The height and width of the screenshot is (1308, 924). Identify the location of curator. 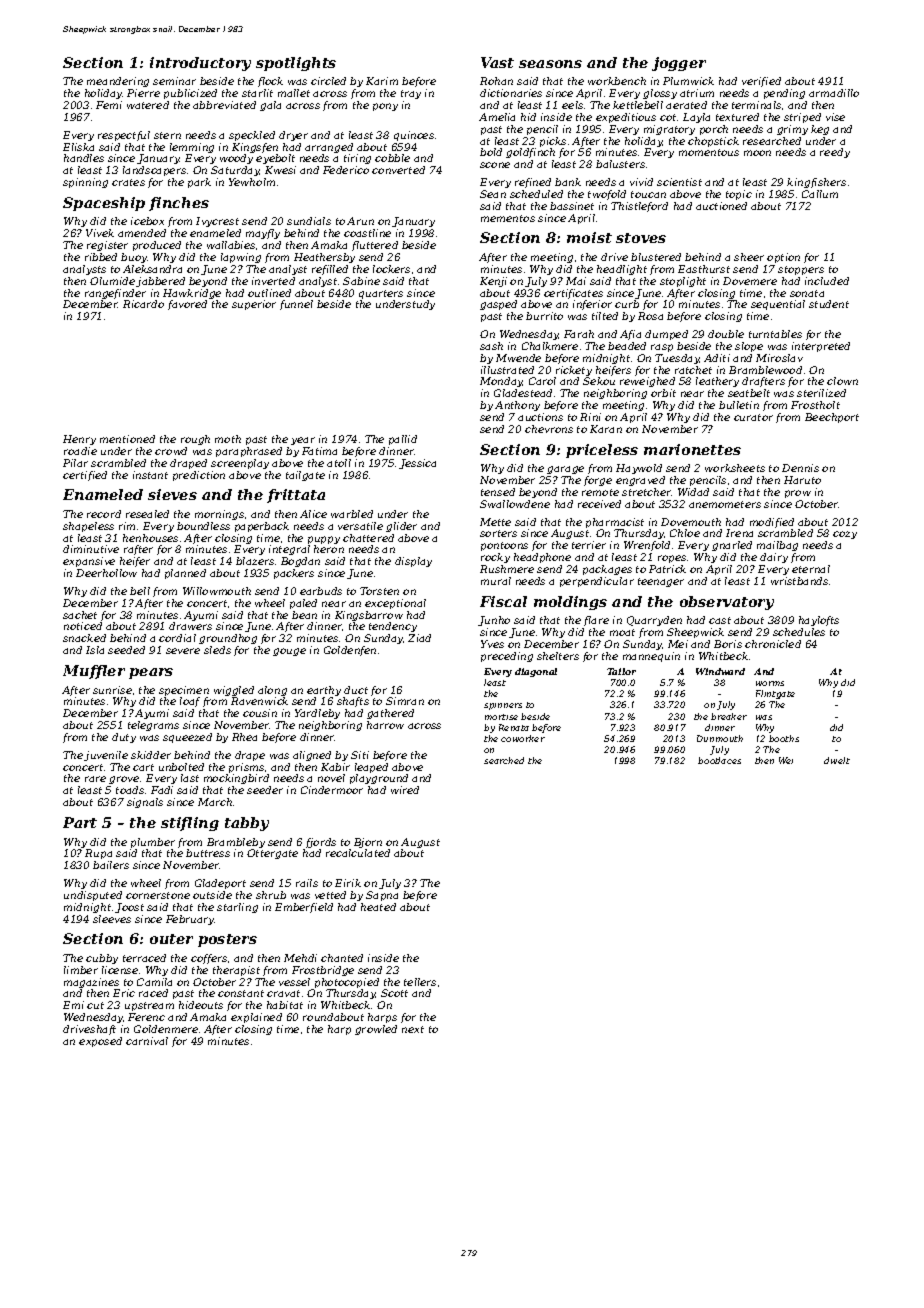
(753, 417).
